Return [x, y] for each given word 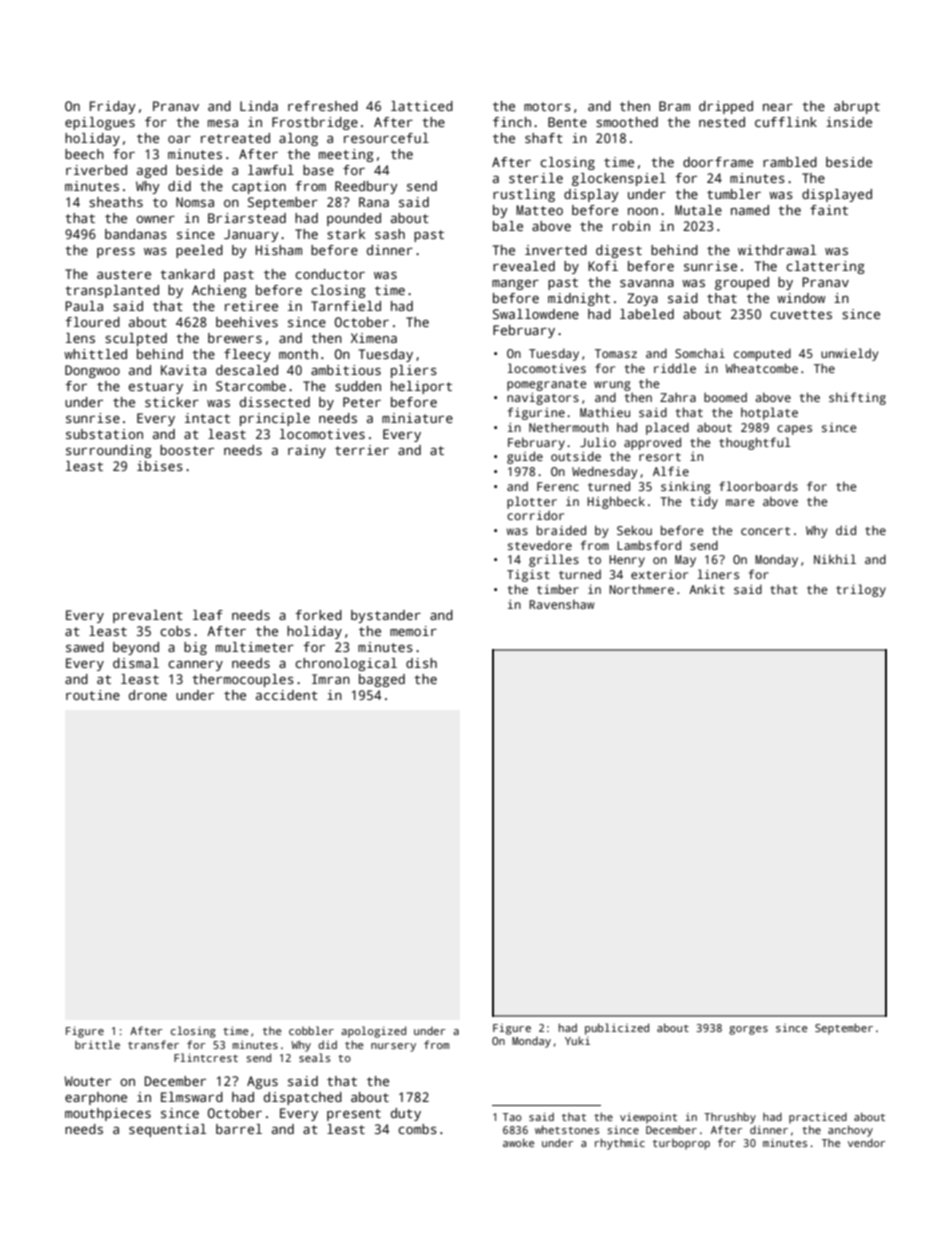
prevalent [148, 616]
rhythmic [620, 1144]
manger [515, 285]
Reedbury [366, 187]
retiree [251, 306]
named [750, 210]
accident [287, 695]
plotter [532, 502]
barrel [239, 1129]
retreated [235, 138]
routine [93, 695]
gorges [748, 1030]
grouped [742, 283]
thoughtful [755, 443]
